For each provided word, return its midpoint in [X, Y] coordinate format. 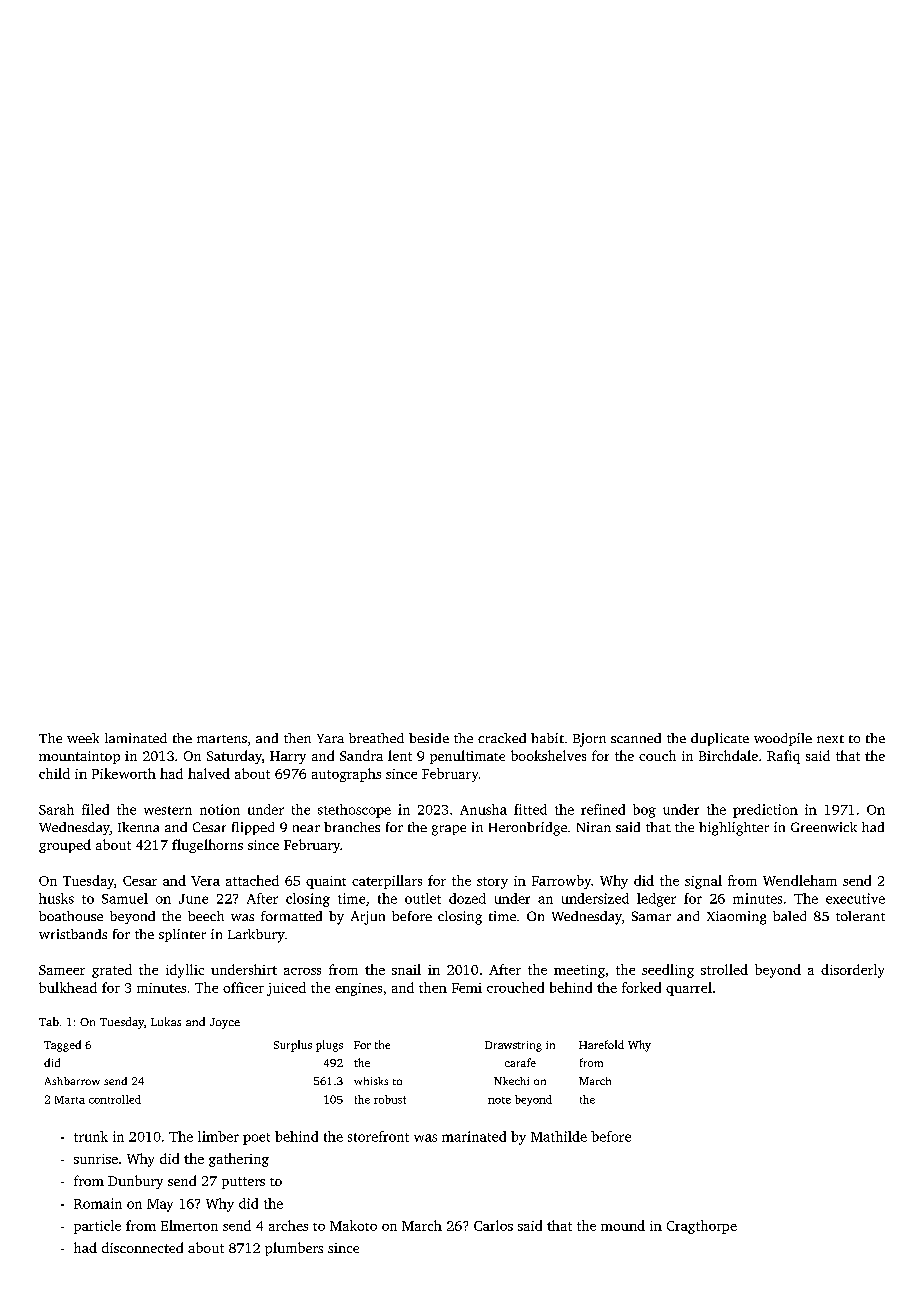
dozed [467, 898]
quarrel [689, 989]
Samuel [125, 898]
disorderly [852, 971]
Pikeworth [124, 773]
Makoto [353, 1225]
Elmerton [189, 1225]
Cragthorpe [702, 1227]
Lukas [166, 1021]
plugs [329, 1046]
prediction [765, 811]
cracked [502, 738]
